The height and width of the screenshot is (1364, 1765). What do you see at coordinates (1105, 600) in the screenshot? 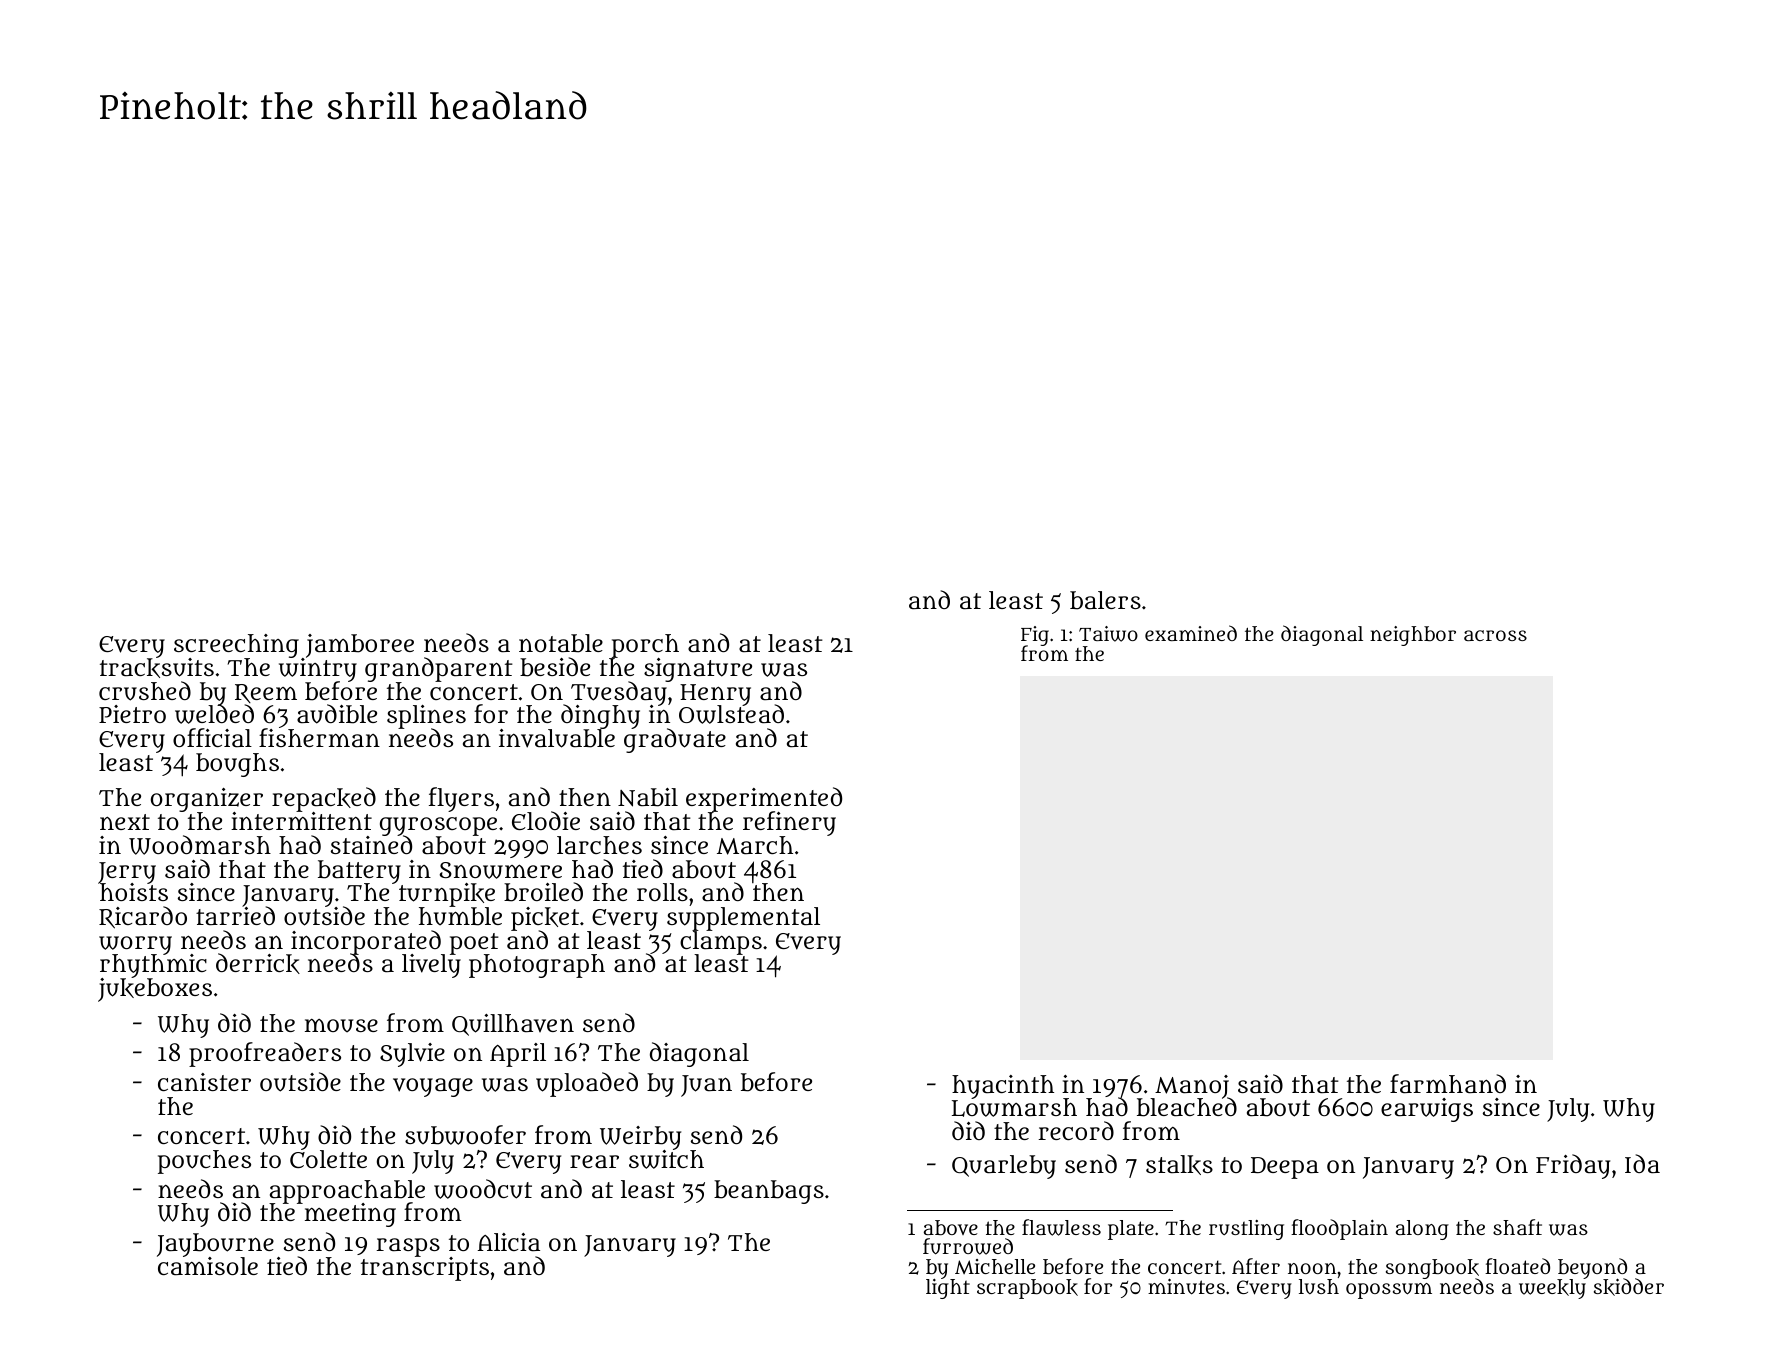
I see `balers` at bounding box center [1105, 600].
